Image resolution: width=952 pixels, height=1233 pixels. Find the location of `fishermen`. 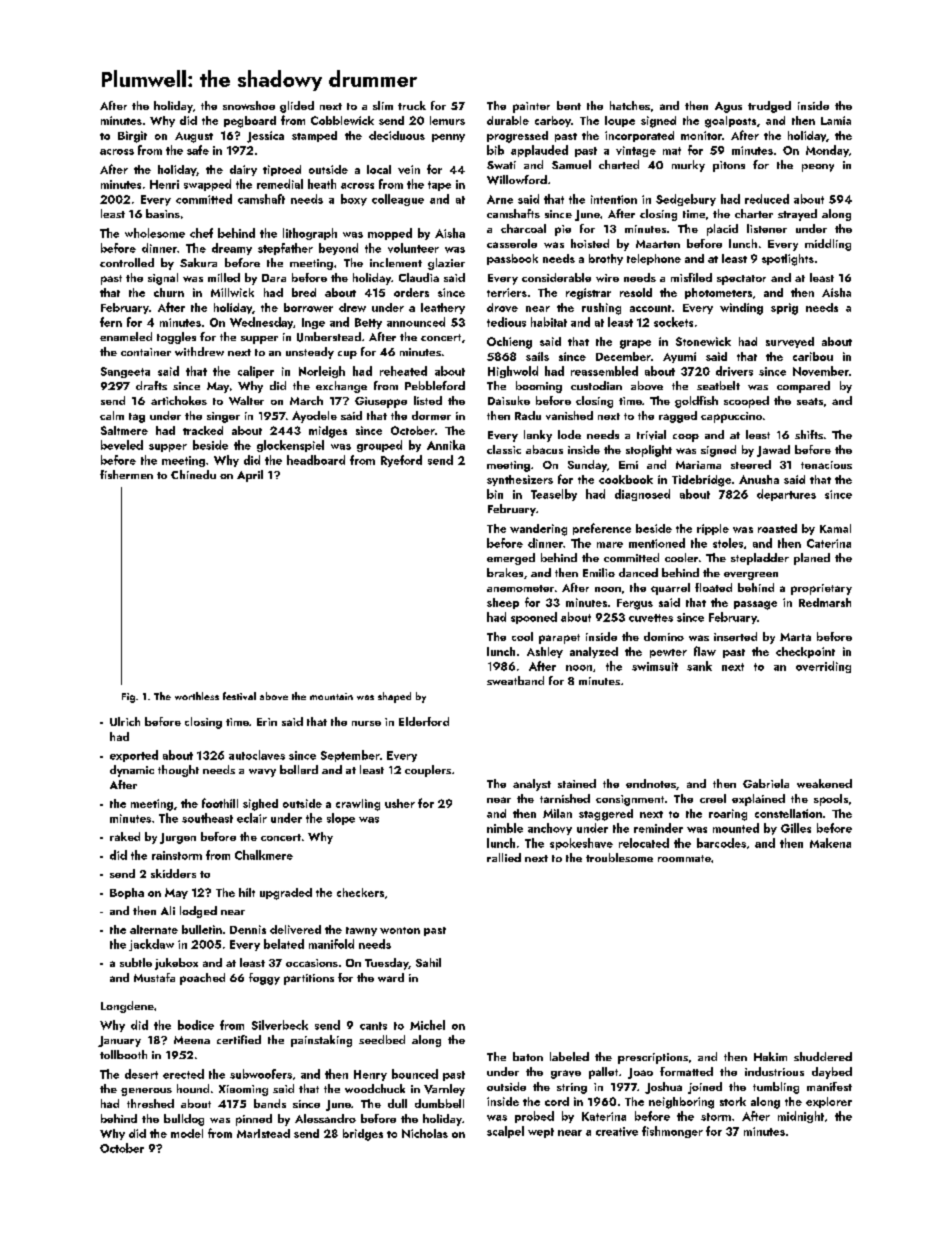

fishermen is located at coordinates (126, 474).
